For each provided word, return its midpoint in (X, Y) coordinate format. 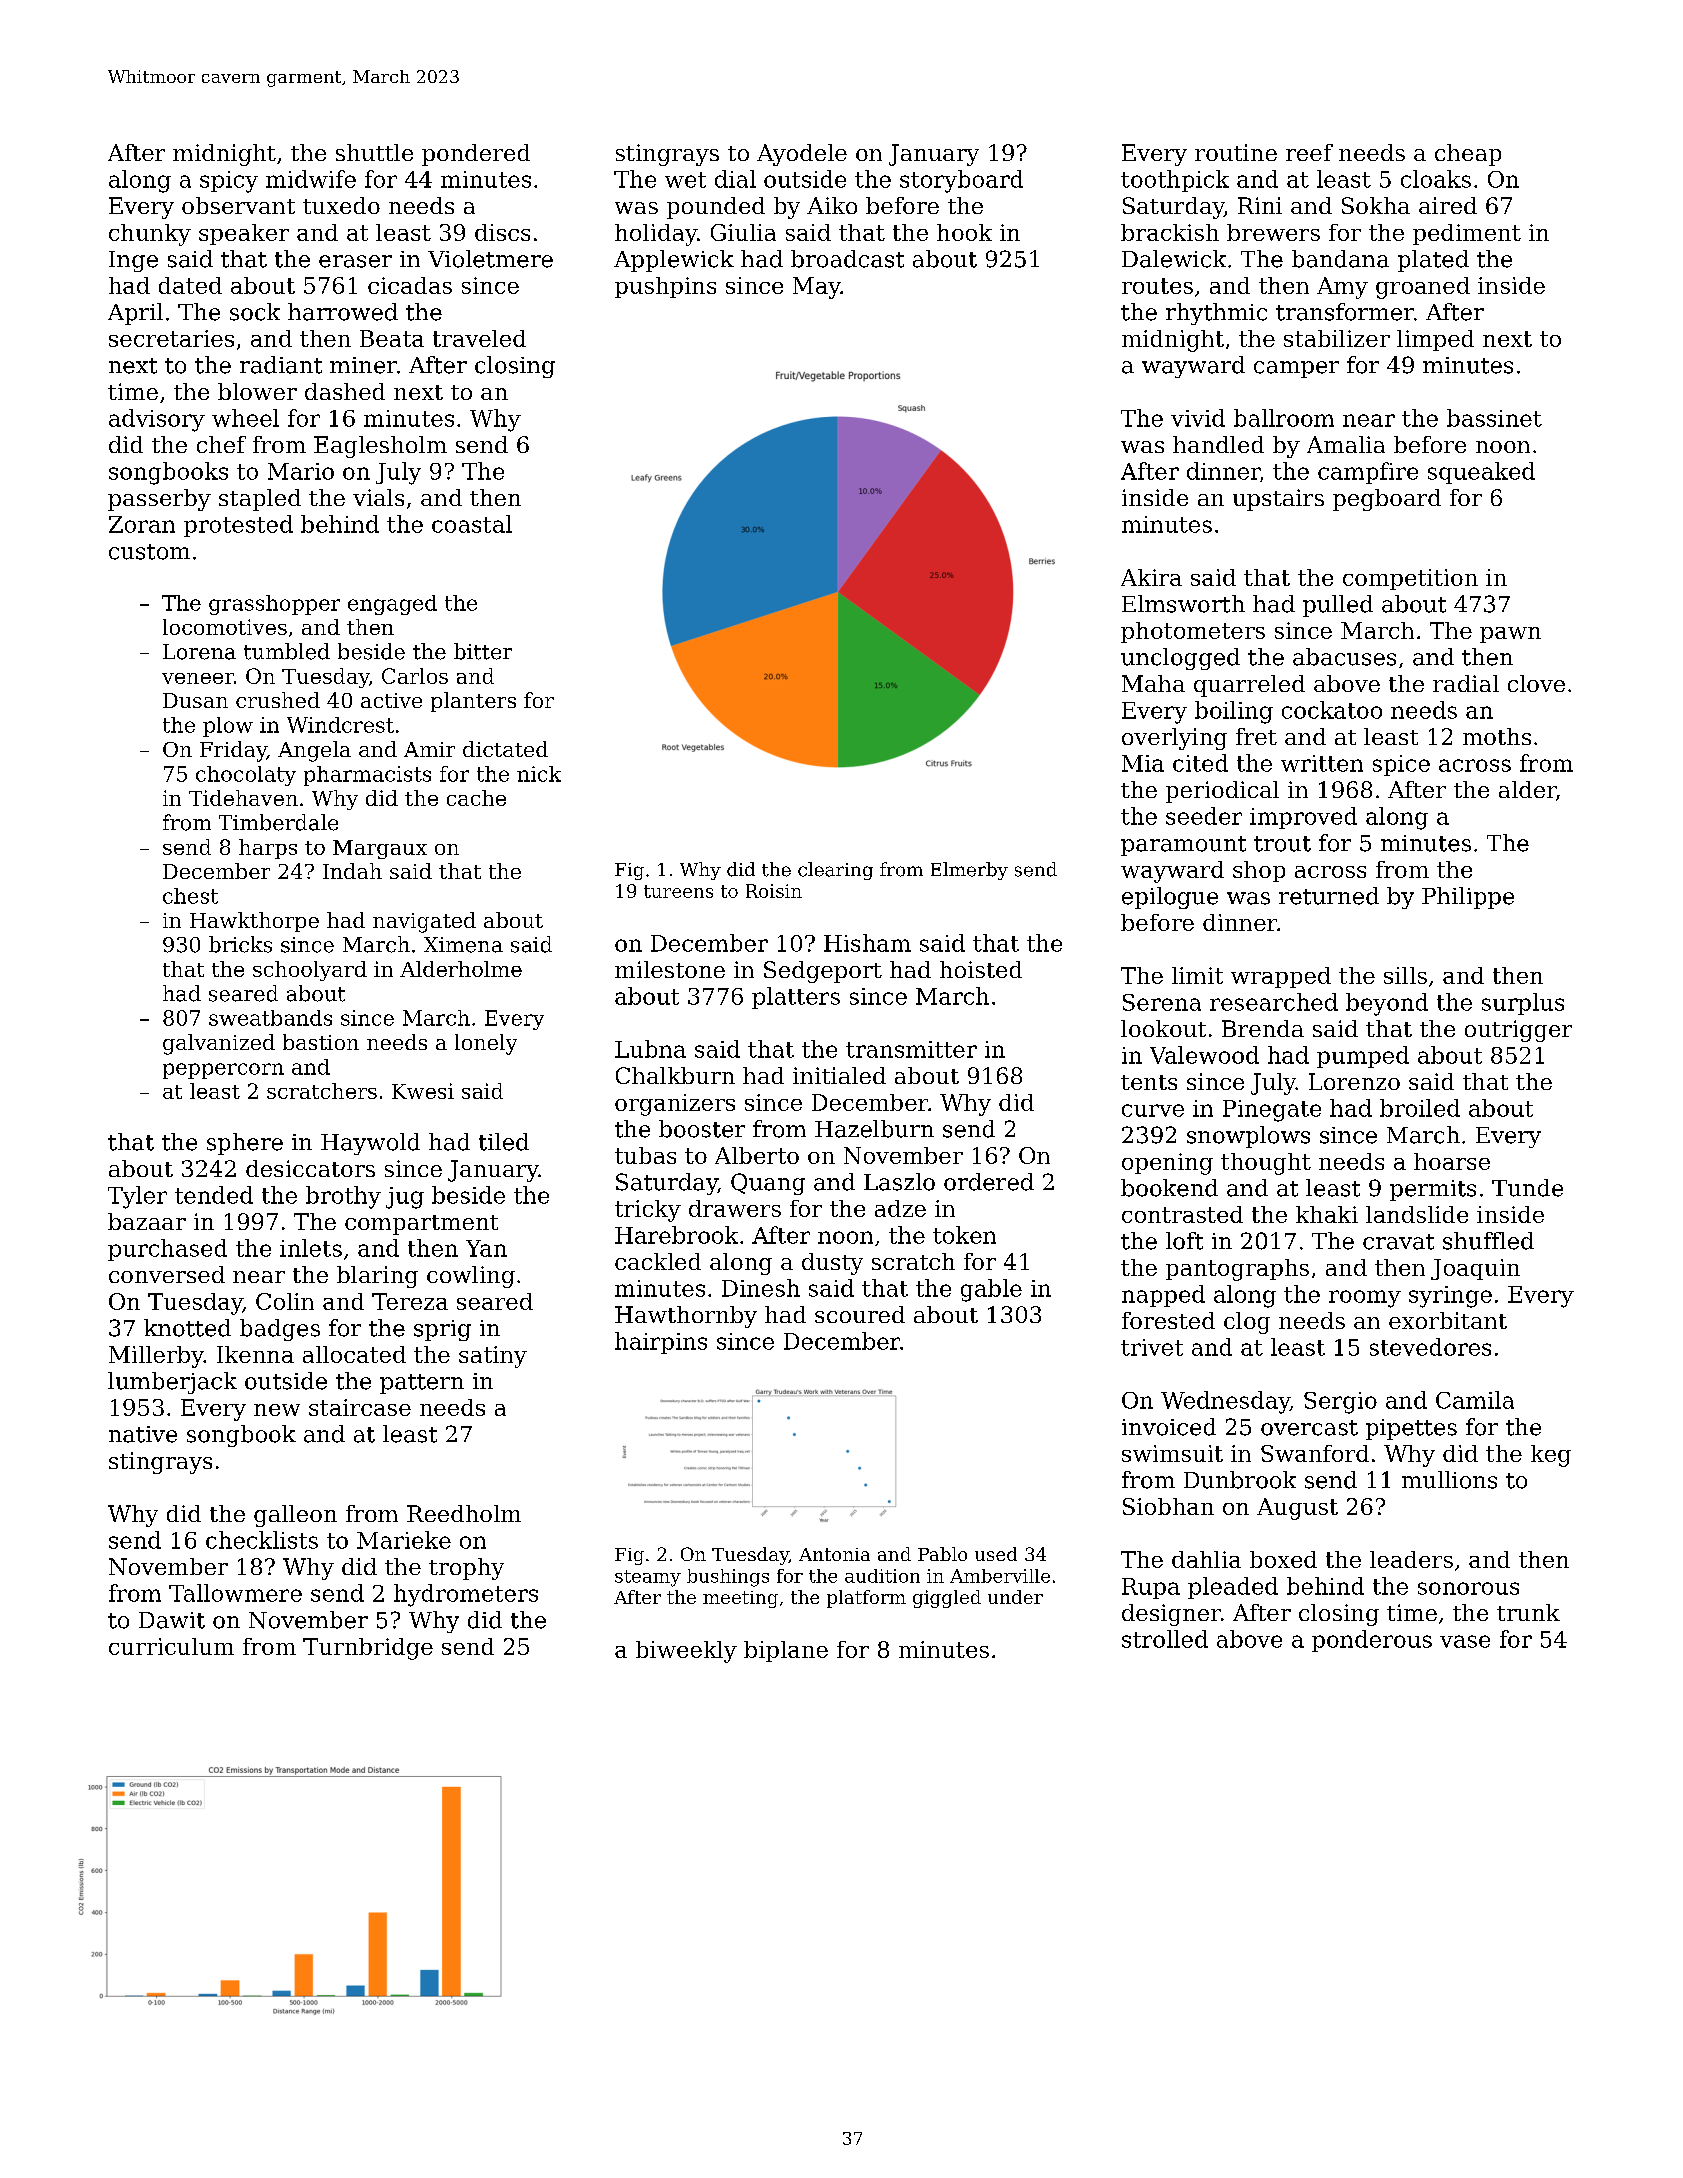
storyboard (961, 181)
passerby (159, 500)
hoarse (1452, 1161)
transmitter (911, 1049)
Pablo (942, 1554)
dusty (832, 1264)
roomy (1365, 1299)
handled (1218, 444)
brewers (1273, 232)
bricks (240, 944)
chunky (150, 235)
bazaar (147, 1221)
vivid (1198, 418)
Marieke (404, 1540)
